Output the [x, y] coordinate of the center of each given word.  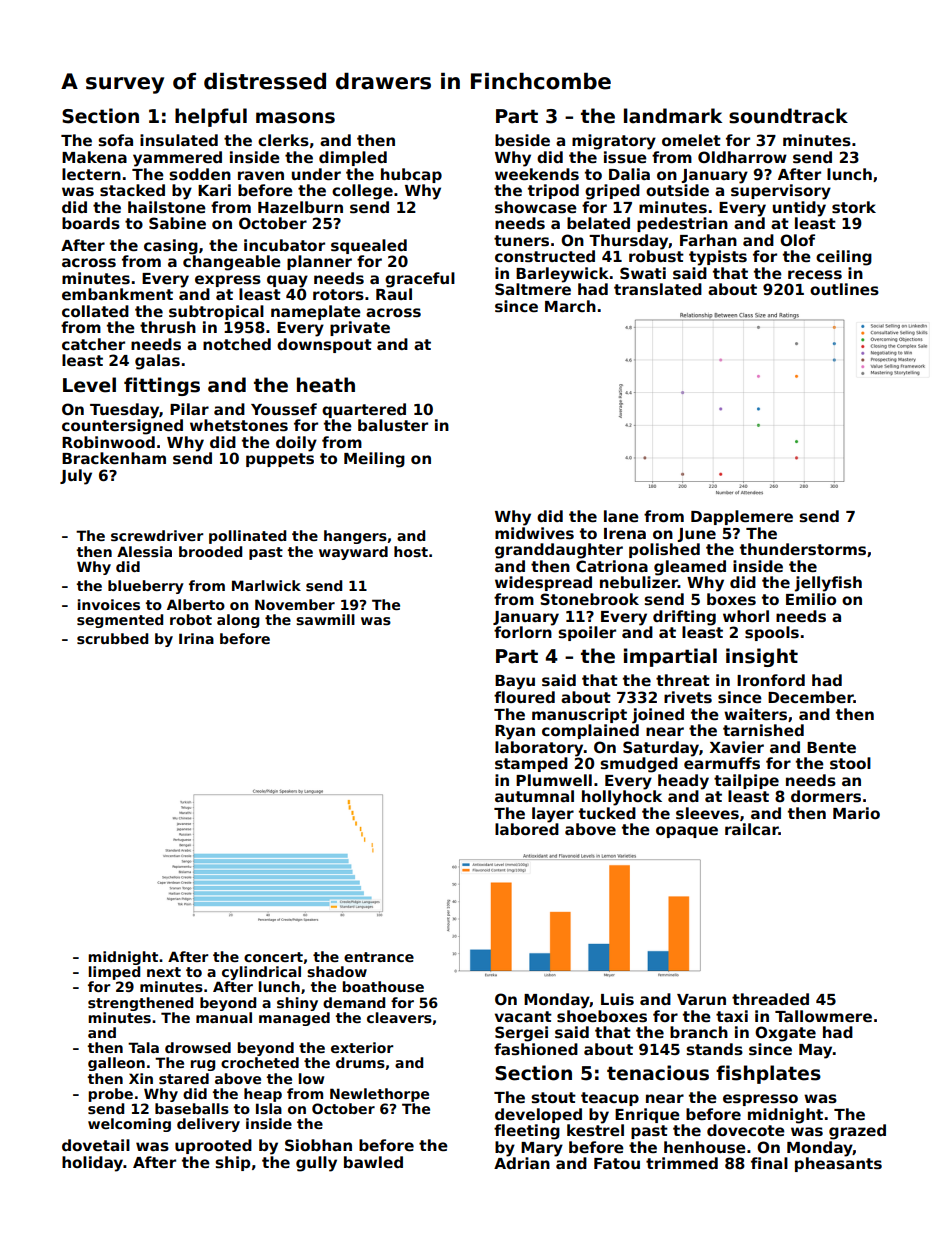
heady [683, 782]
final [769, 1163]
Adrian [522, 1163]
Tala [143, 1047]
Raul [394, 294]
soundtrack [788, 116]
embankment [117, 294]
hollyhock [622, 798]
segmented [120, 621]
